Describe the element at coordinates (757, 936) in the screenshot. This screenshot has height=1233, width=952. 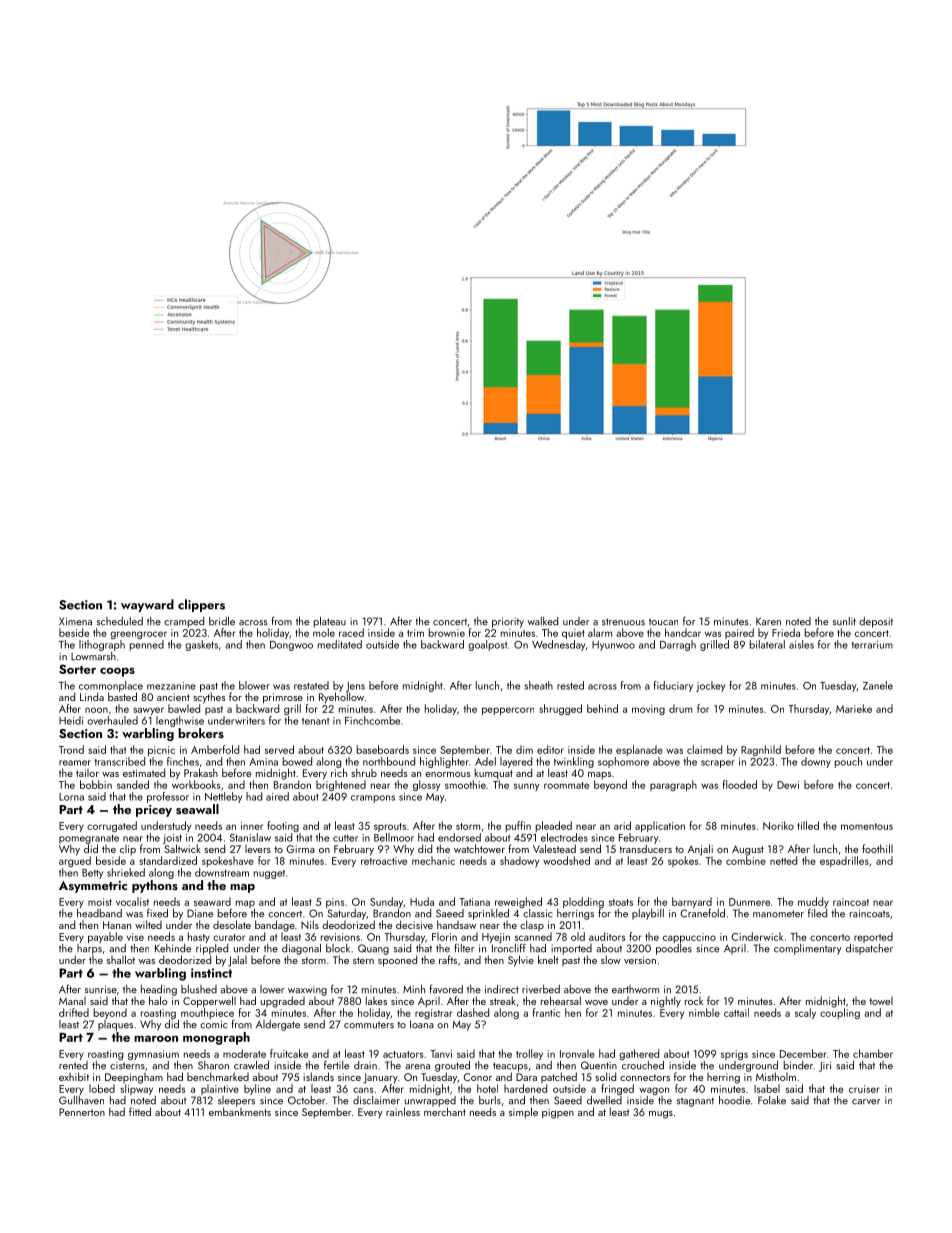
I see `Cinderwick` at that location.
